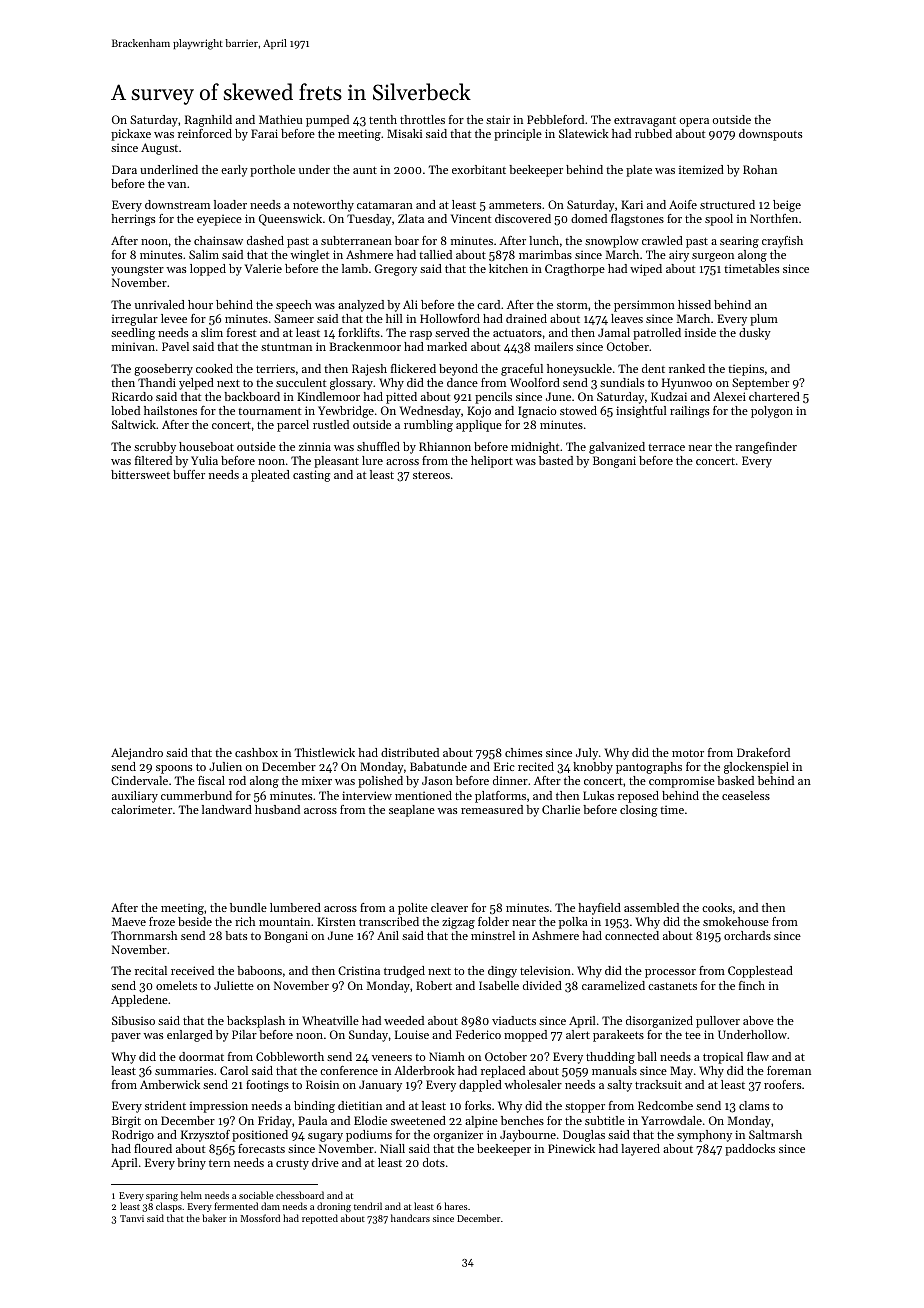 The height and width of the image is (1308, 924). I want to click on Pebbleford, so click(555, 119).
